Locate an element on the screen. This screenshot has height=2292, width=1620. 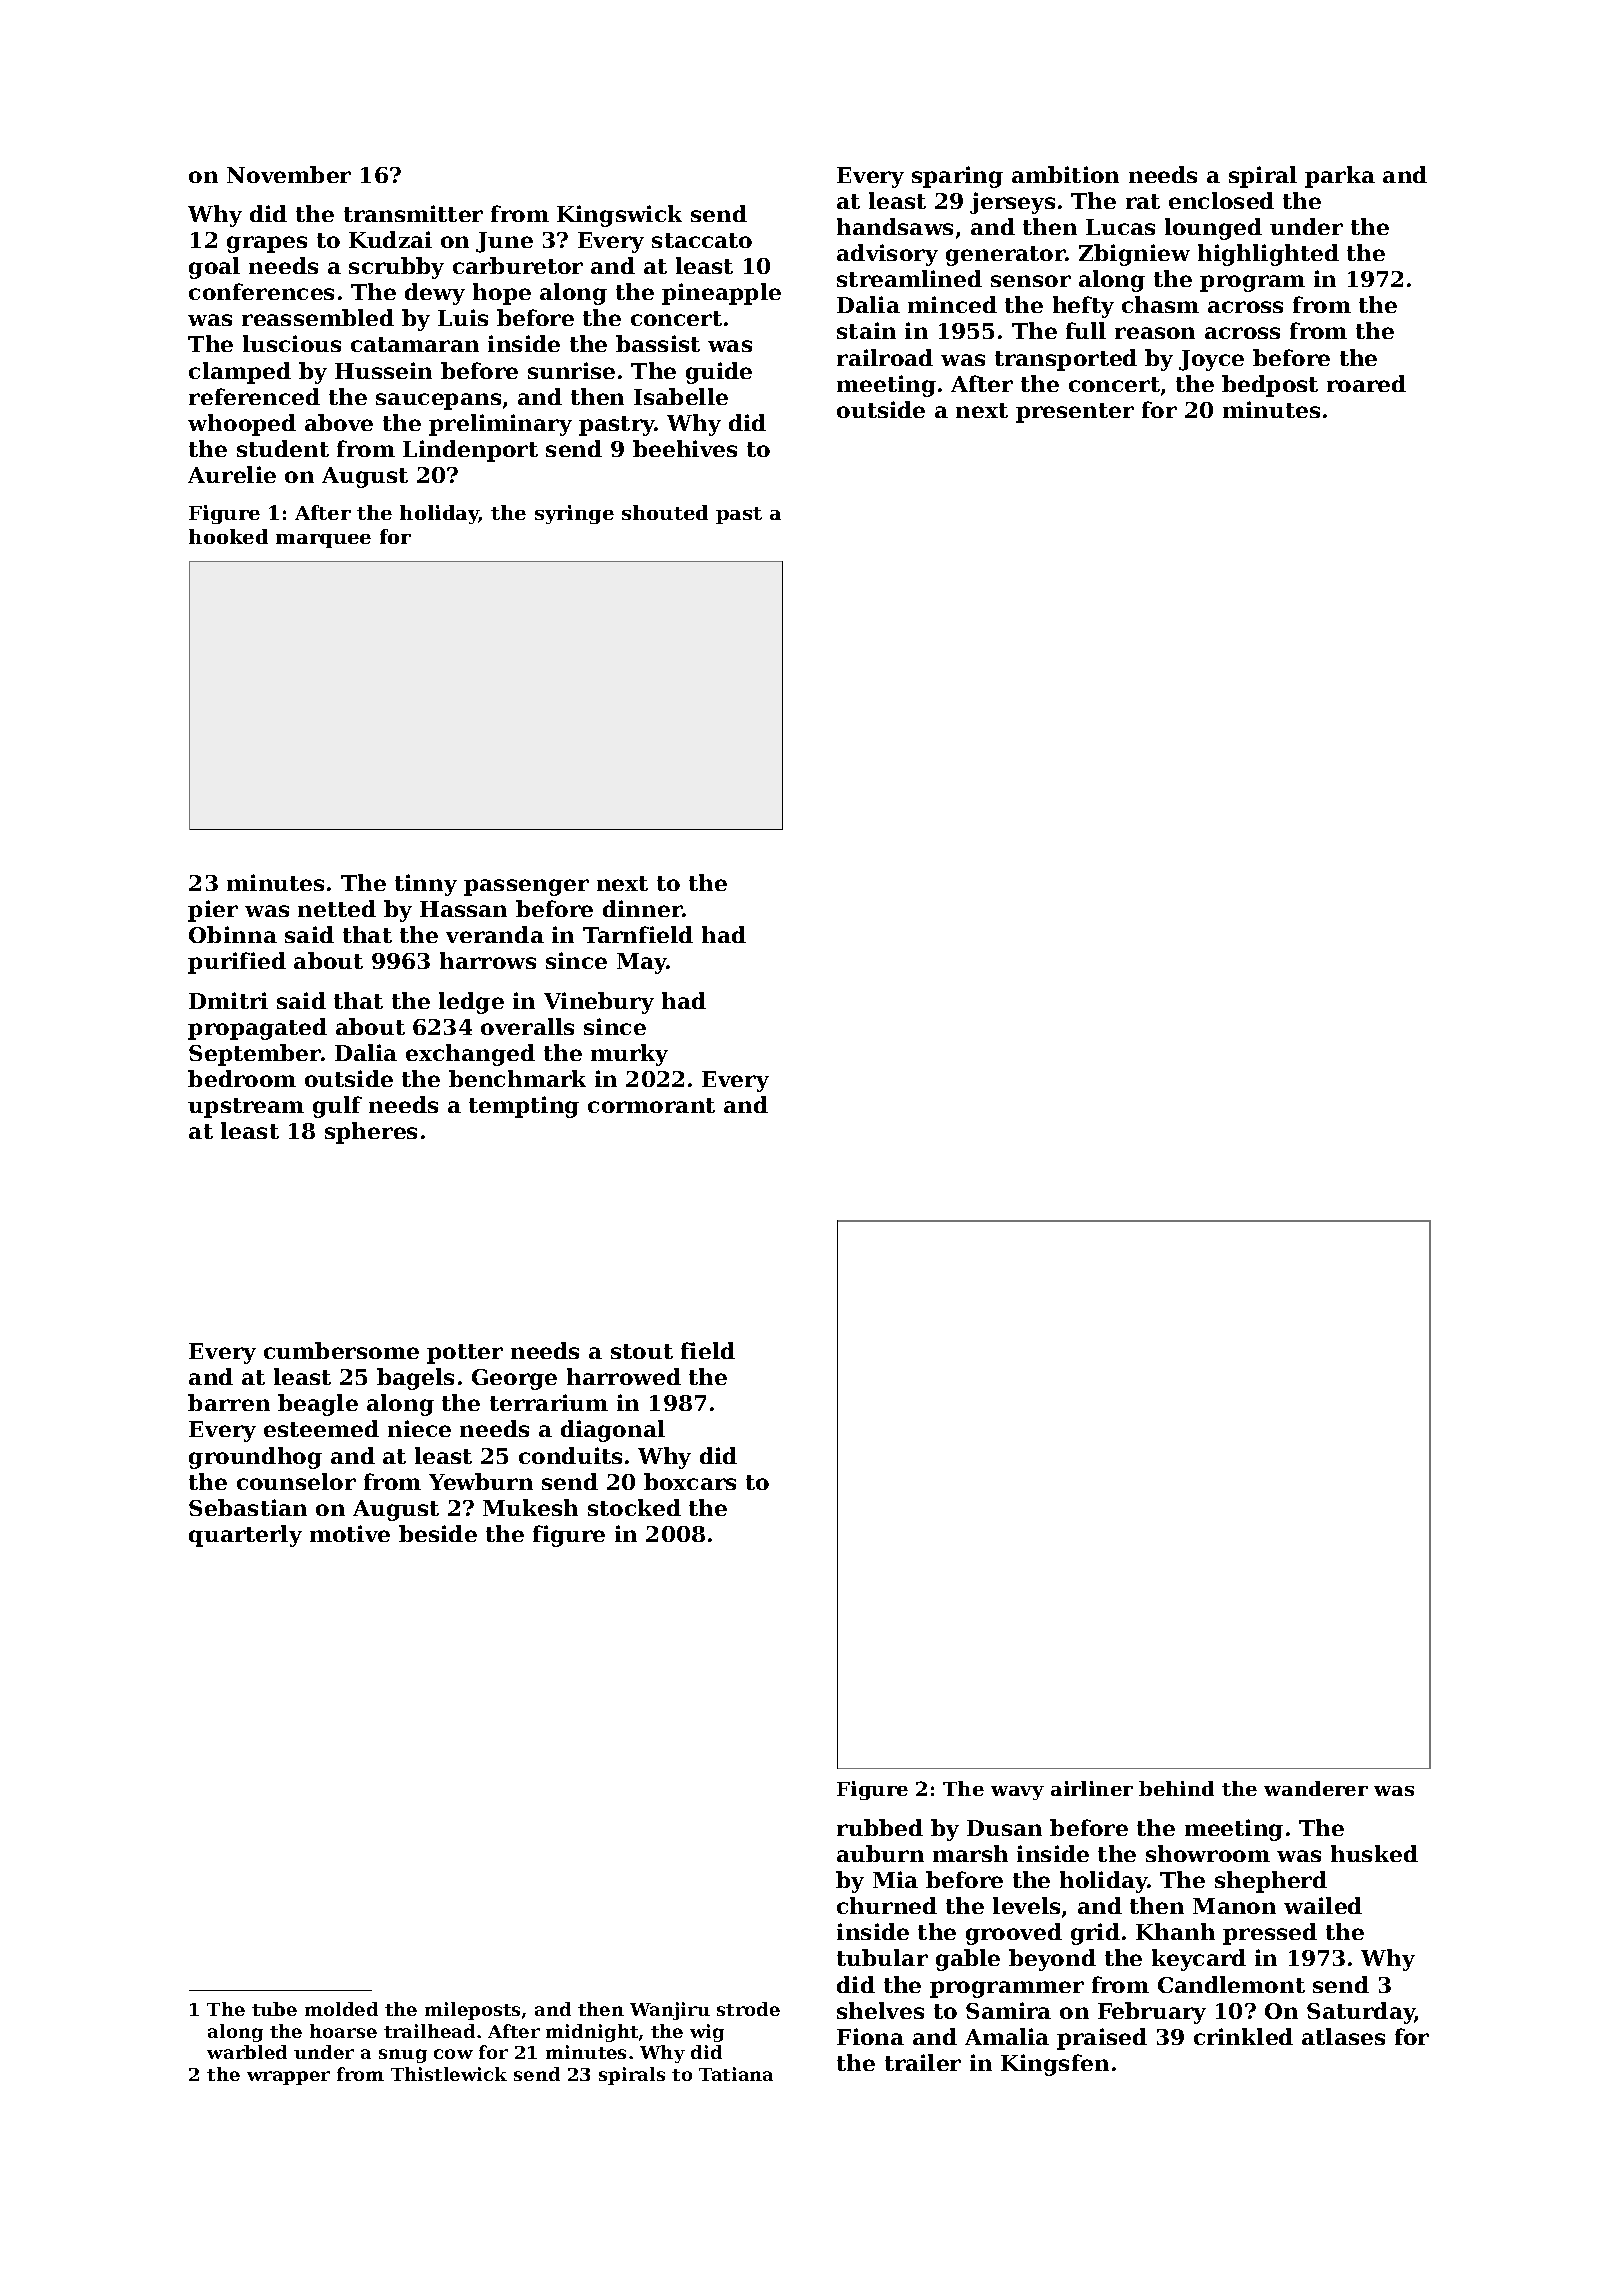
November is located at coordinates (289, 174).
